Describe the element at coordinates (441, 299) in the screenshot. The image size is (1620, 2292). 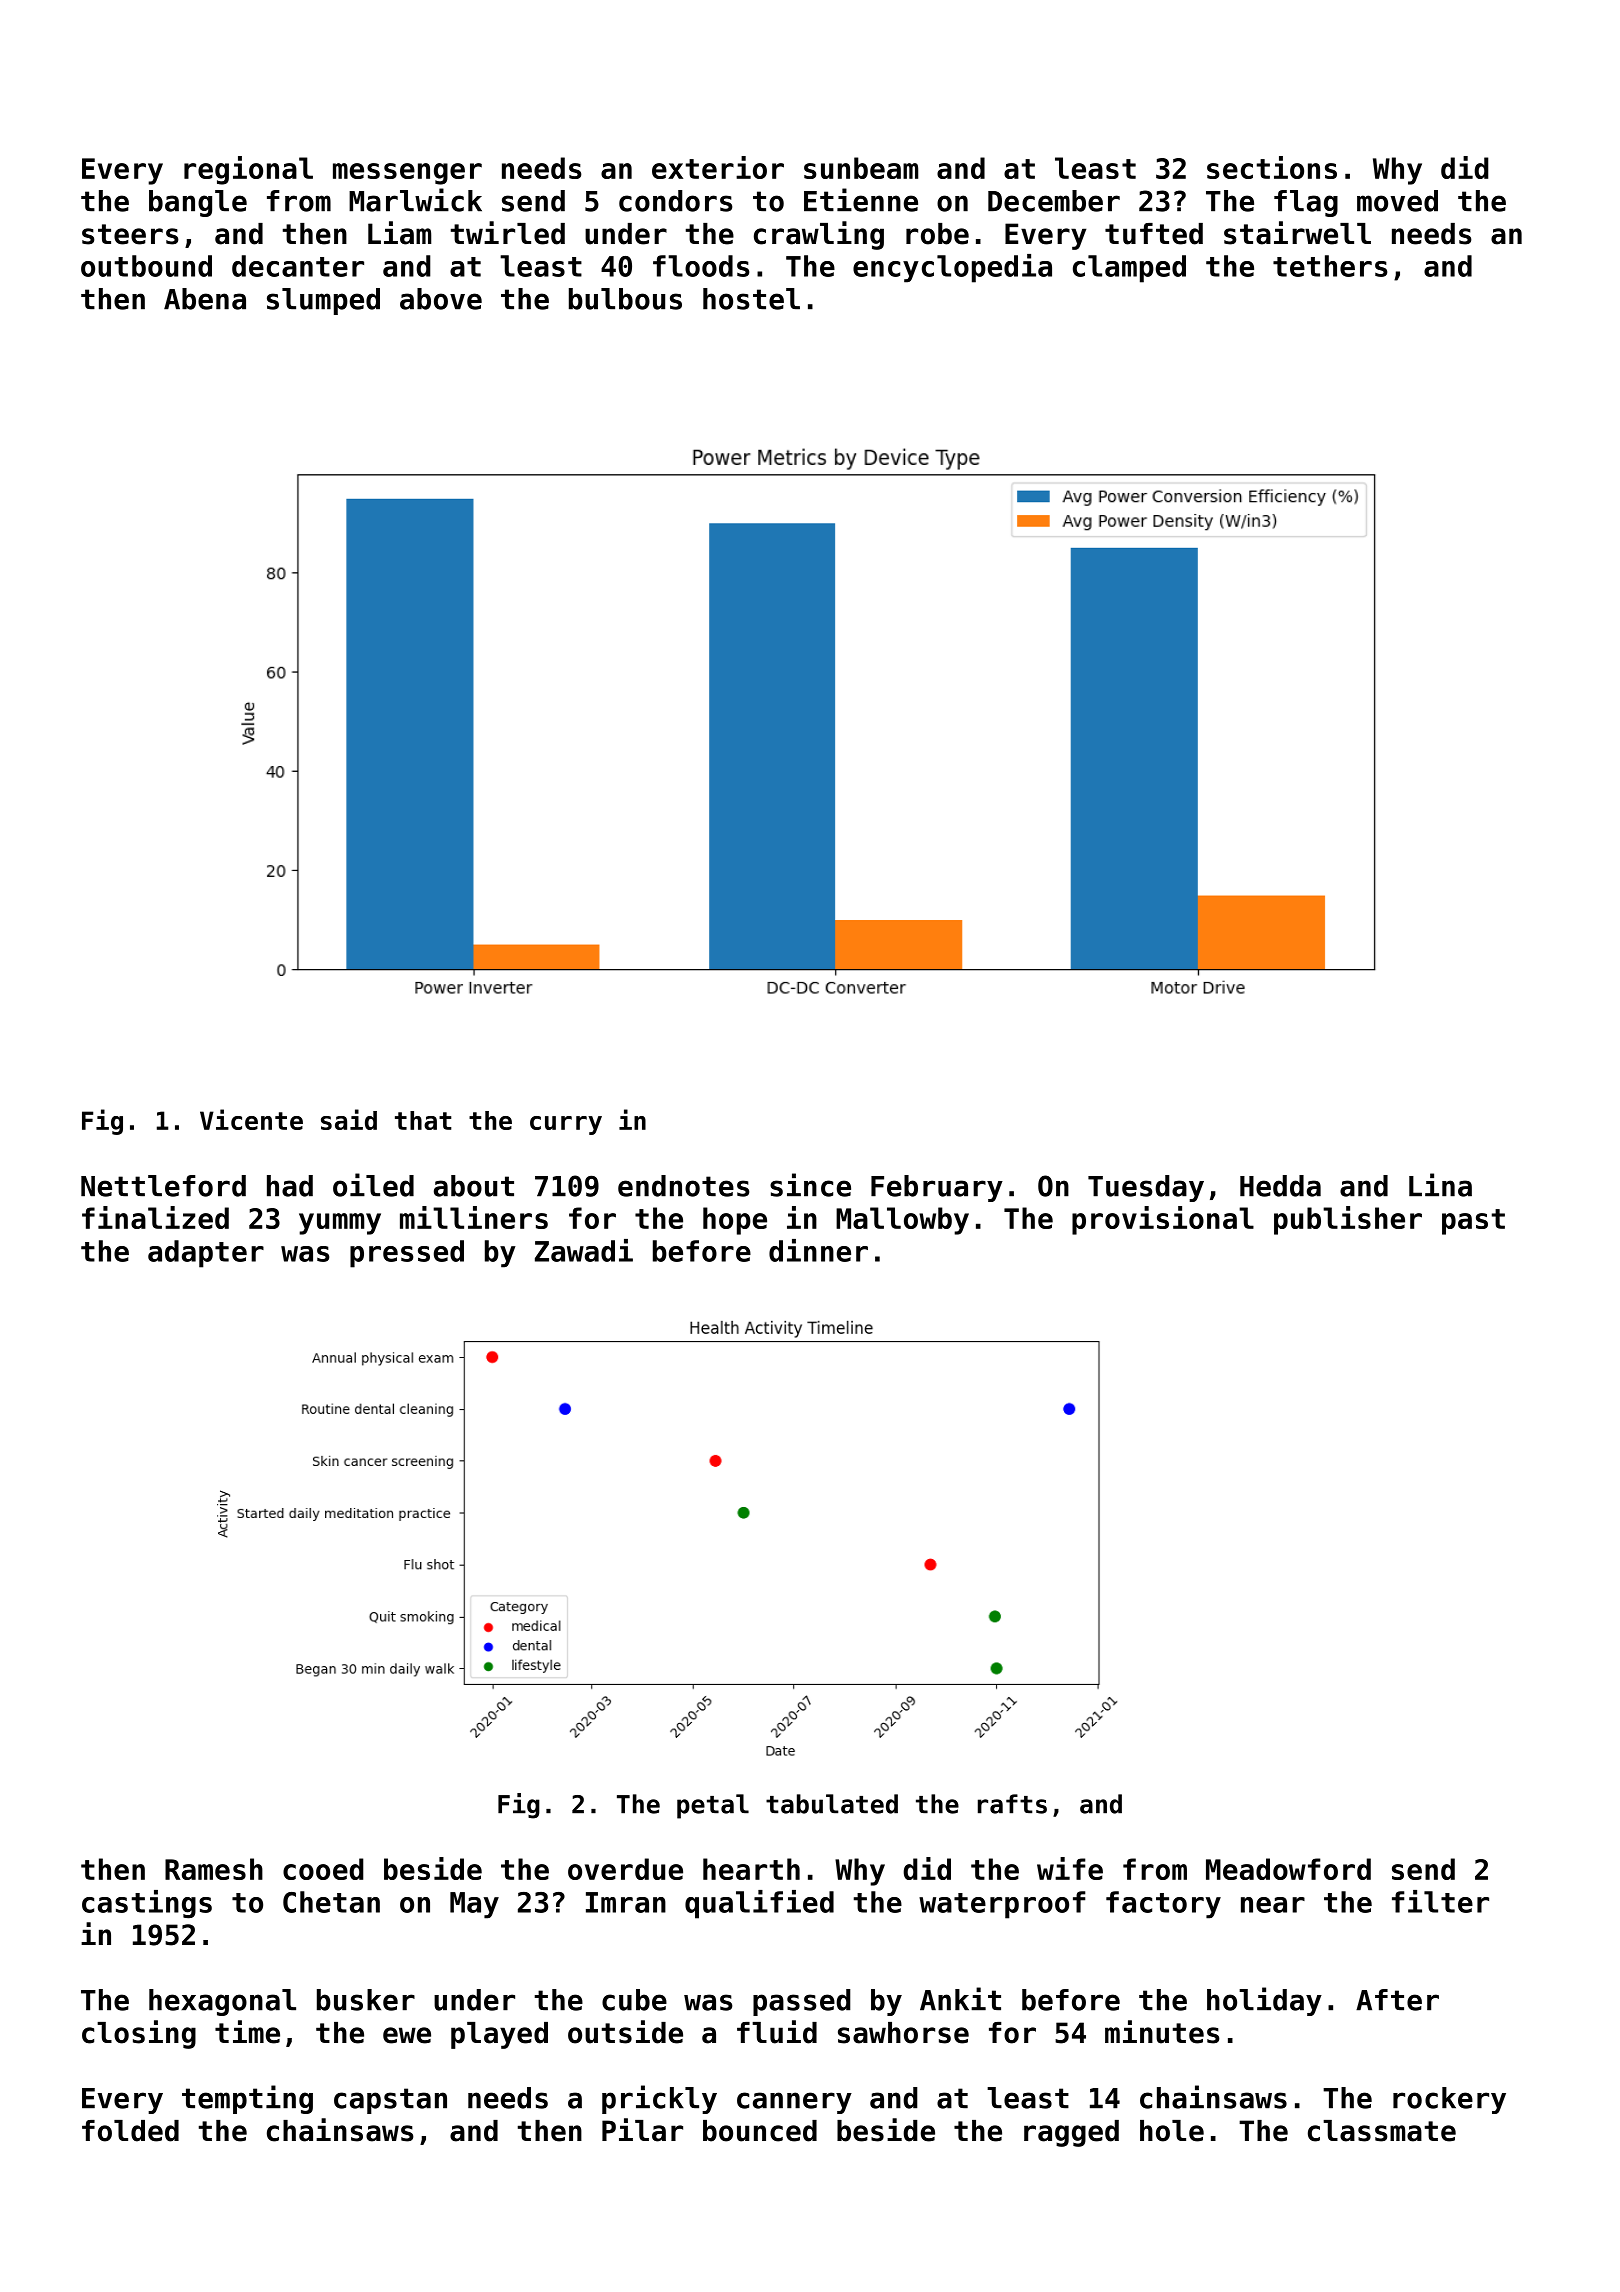
I see `above` at that location.
